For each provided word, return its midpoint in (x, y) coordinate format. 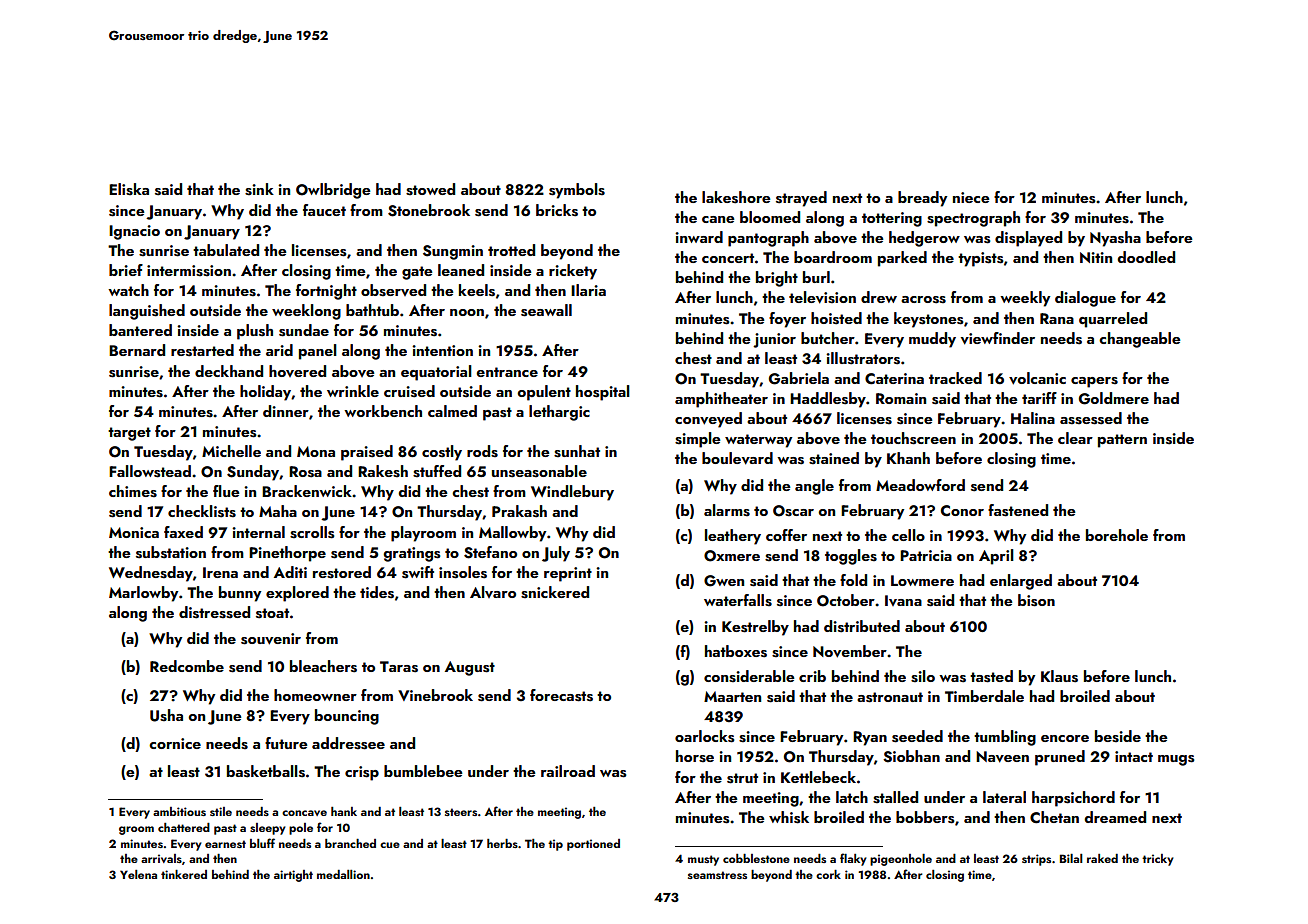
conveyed (708, 420)
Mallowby (512, 534)
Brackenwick (307, 491)
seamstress (717, 875)
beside (1118, 736)
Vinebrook (435, 695)
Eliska (129, 189)
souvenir (271, 639)
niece (971, 197)
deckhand (229, 371)
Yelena (138, 874)
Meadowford (920, 485)
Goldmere (1114, 398)
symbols (577, 191)
